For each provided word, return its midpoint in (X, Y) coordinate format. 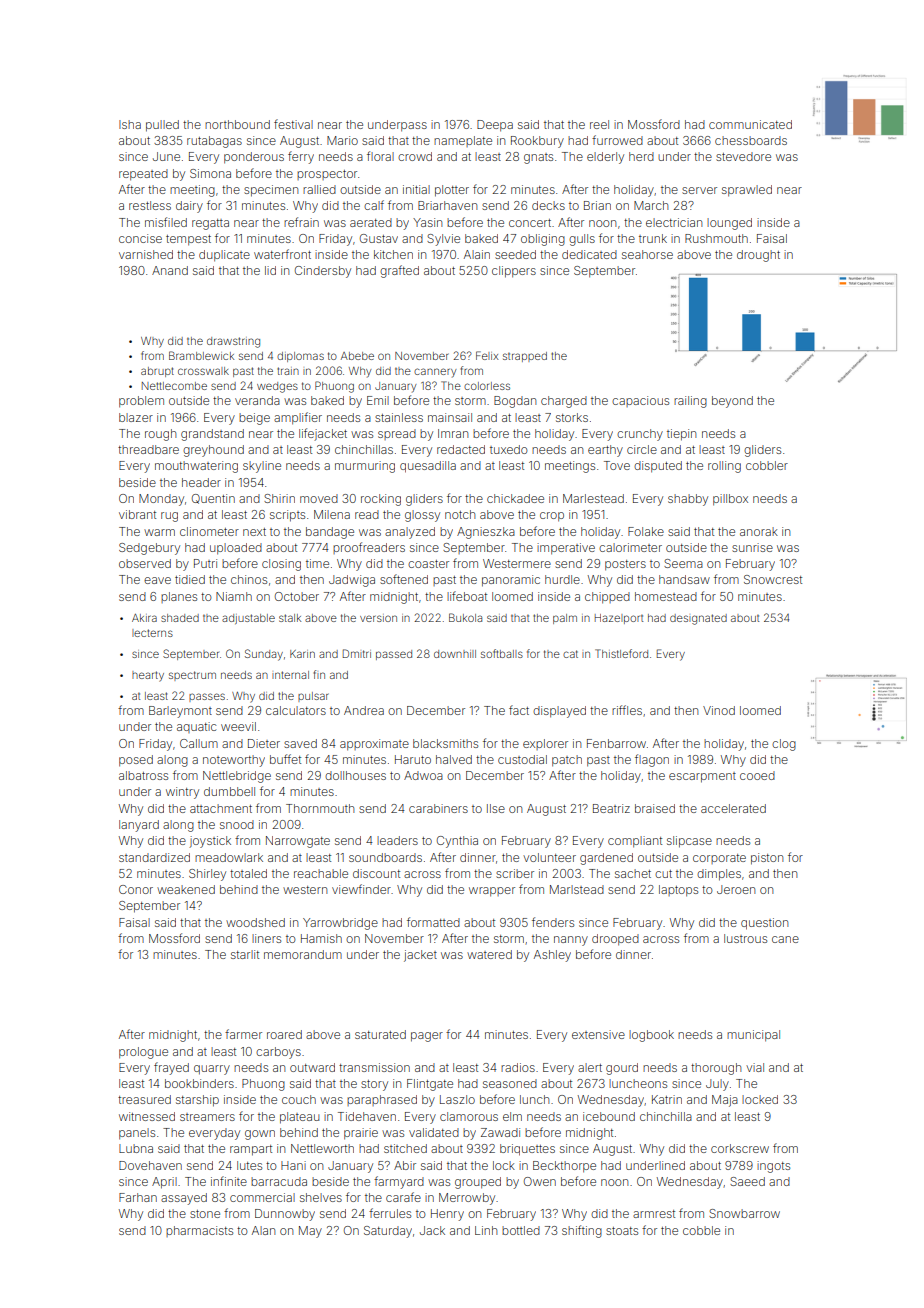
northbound (237, 124)
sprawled (747, 191)
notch (460, 514)
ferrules (390, 1213)
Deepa (495, 126)
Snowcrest (773, 579)
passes (207, 697)
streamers (207, 1117)
